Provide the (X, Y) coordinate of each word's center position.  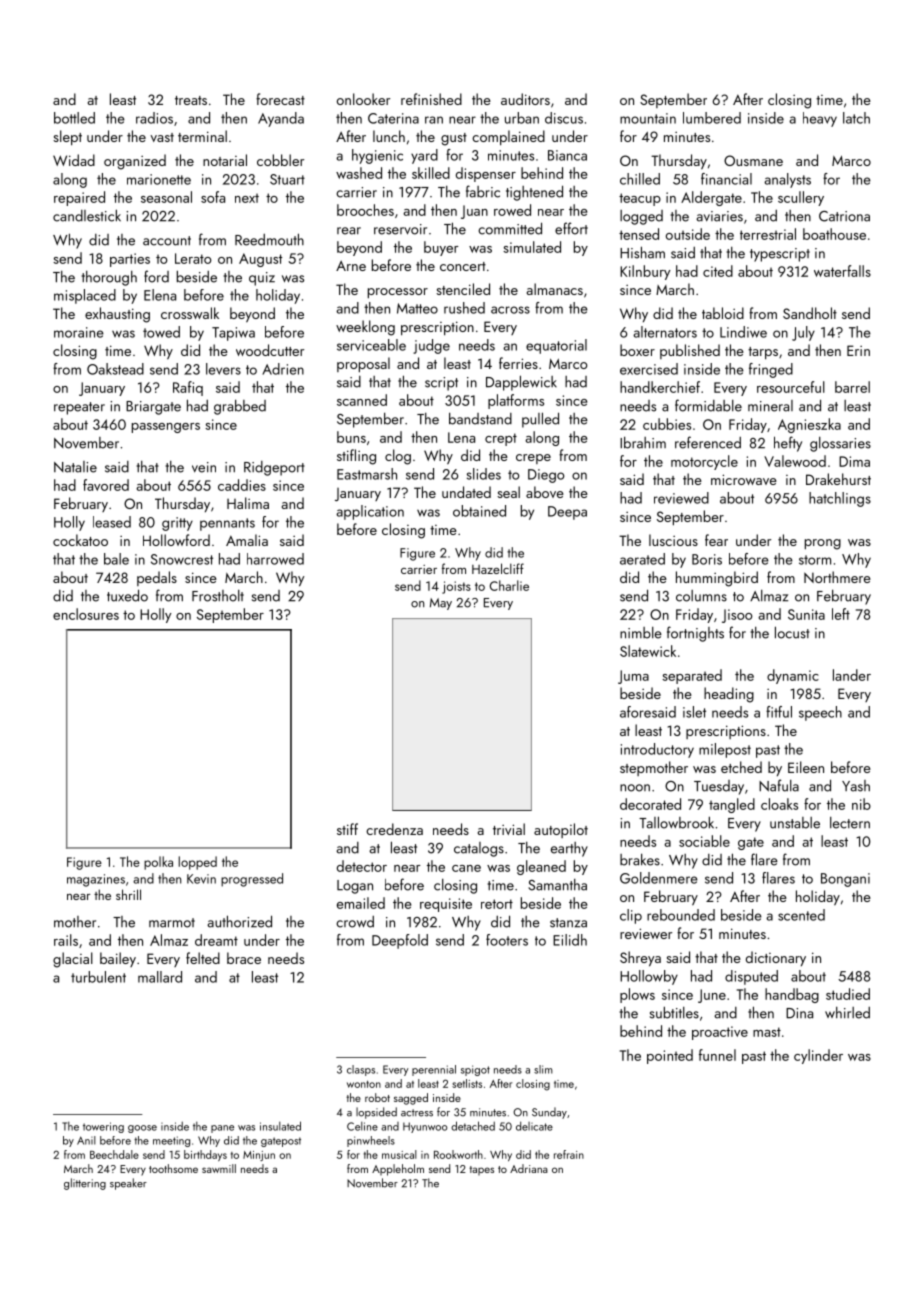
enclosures (86, 614)
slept (67, 137)
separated (692, 676)
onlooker (363, 99)
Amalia (247, 540)
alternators (665, 332)
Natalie (75, 467)
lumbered (712, 118)
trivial (509, 829)
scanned (362, 400)
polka (158, 863)
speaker (128, 1184)
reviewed (681, 498)
